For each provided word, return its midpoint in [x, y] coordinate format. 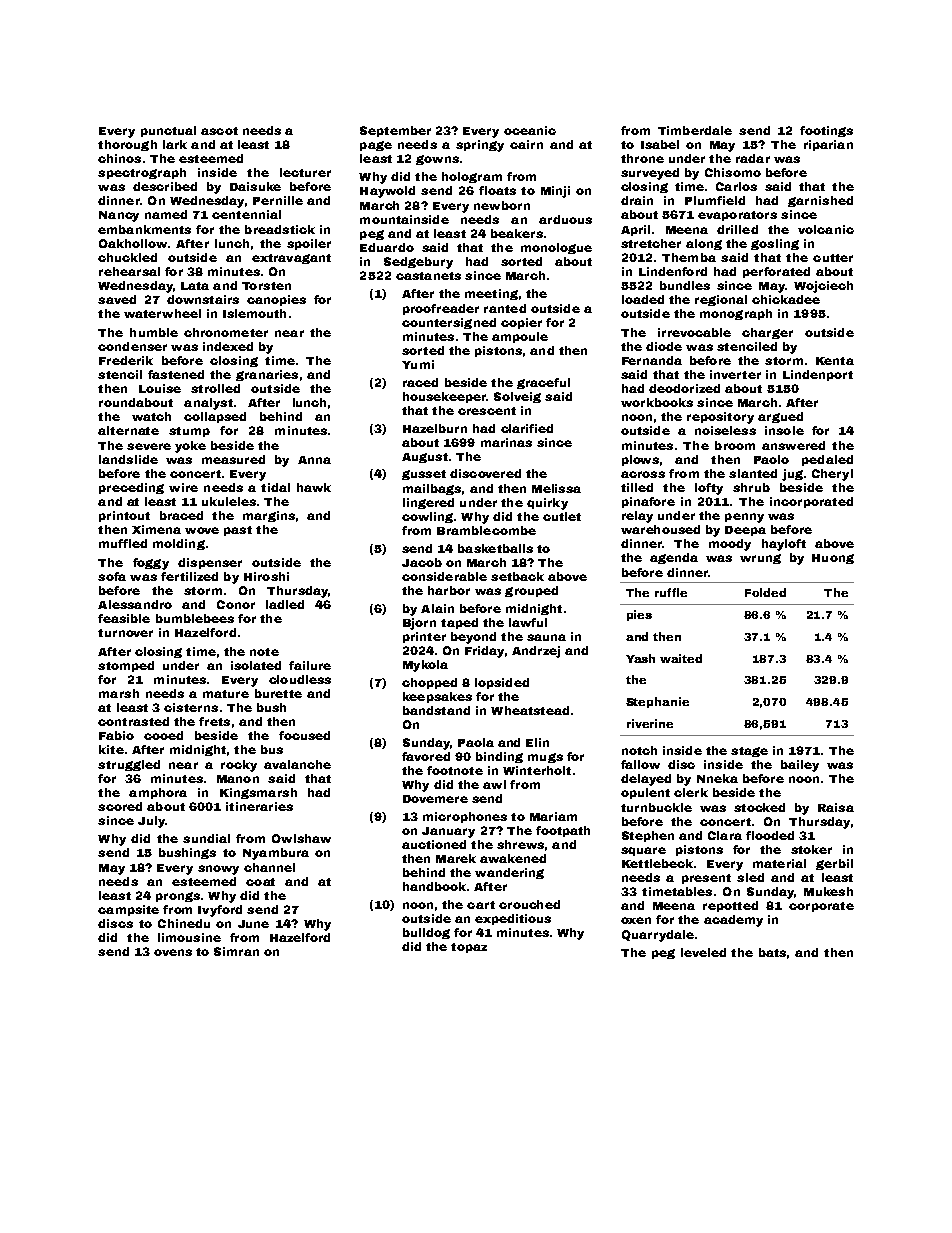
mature [226, 694]
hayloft [784, 545]
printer [424, 637]
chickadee [786, 299]
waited [681, 658]
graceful [543, 383]
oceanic [530, 130]
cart [481, 905]
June [253, 924]
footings [826, 131]
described [165, 186]
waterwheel [162, 313]
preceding [131, 488]
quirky [547, 504]
